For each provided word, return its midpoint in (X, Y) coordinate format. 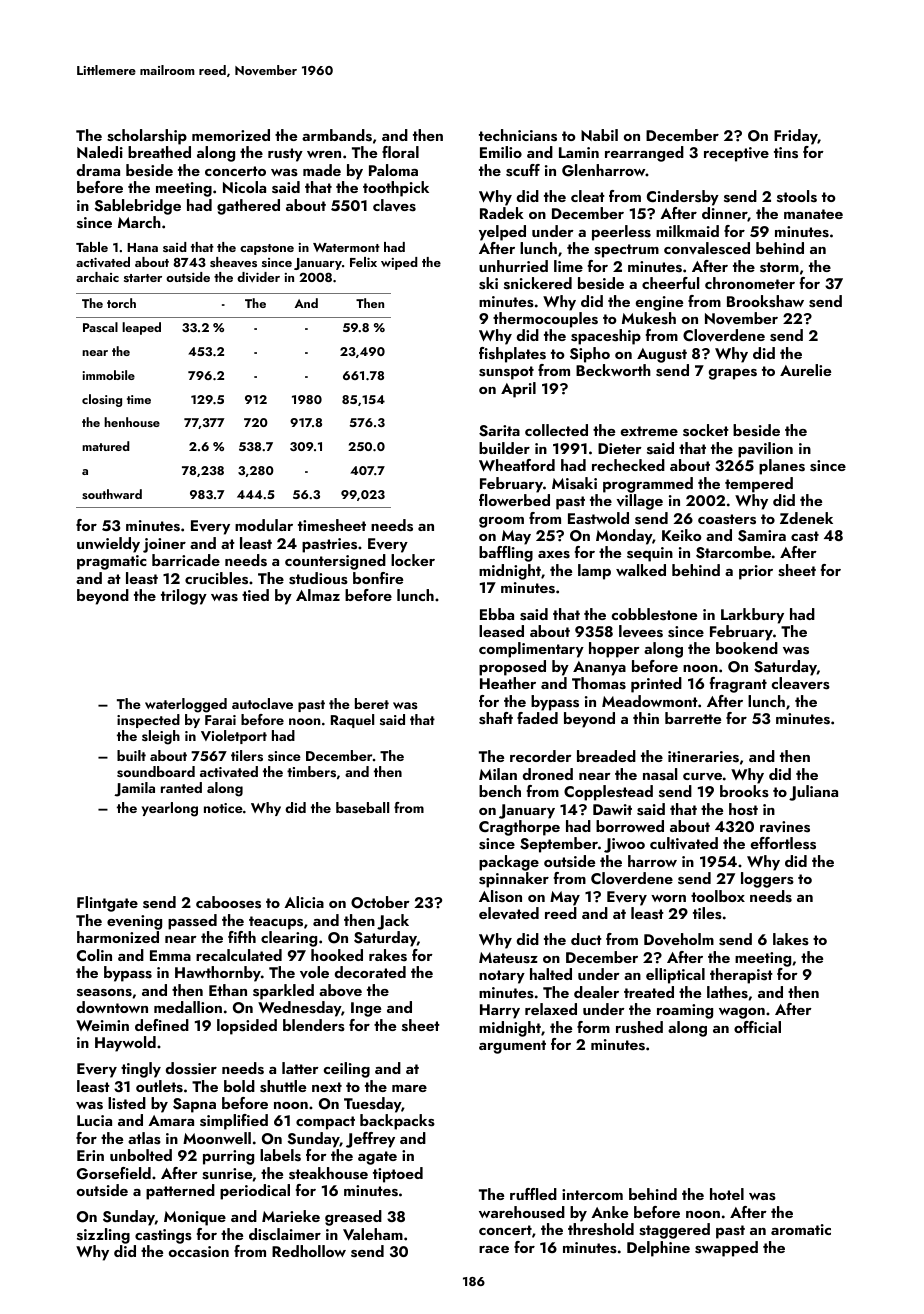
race (494, 1249)
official (757, 1027)
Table (92, 247)
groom (501, 522)
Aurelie (805, 370)
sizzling (103, 1236)
